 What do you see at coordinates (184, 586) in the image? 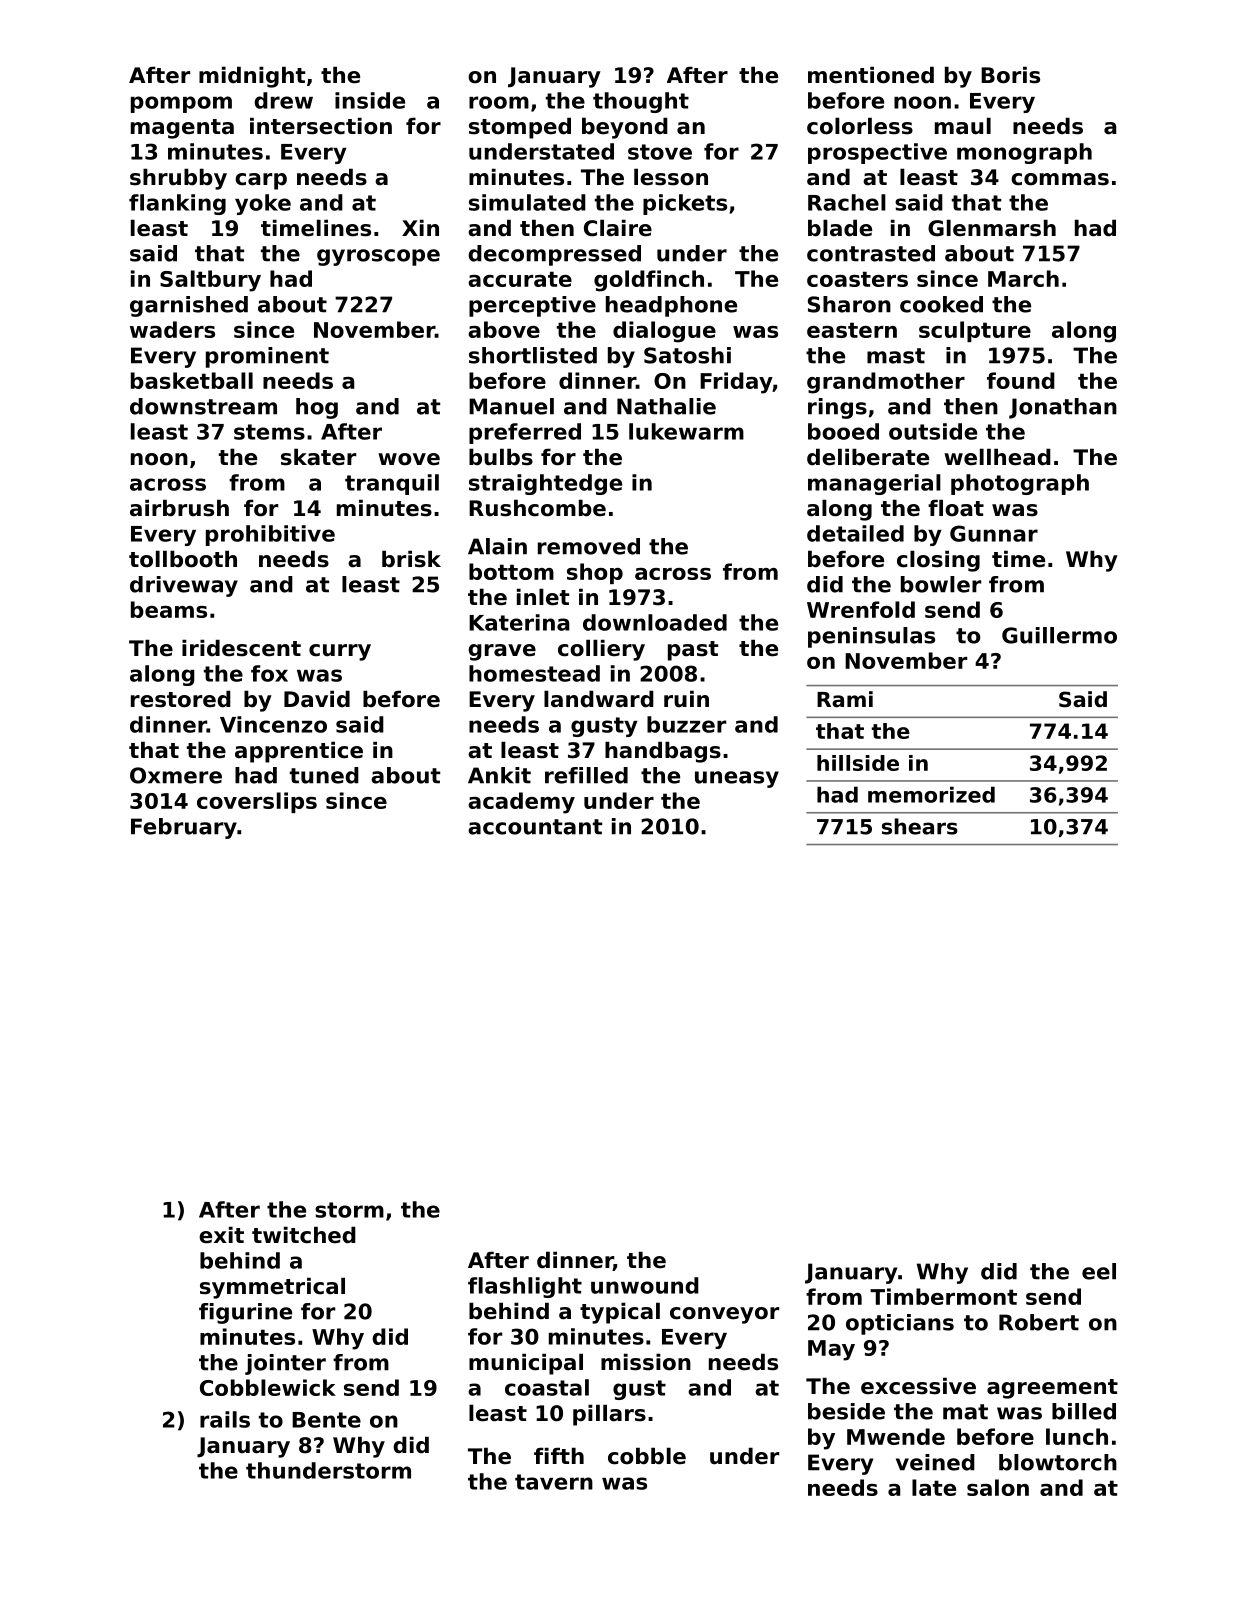
I see `driveway` at bounding box center [184, 586].
